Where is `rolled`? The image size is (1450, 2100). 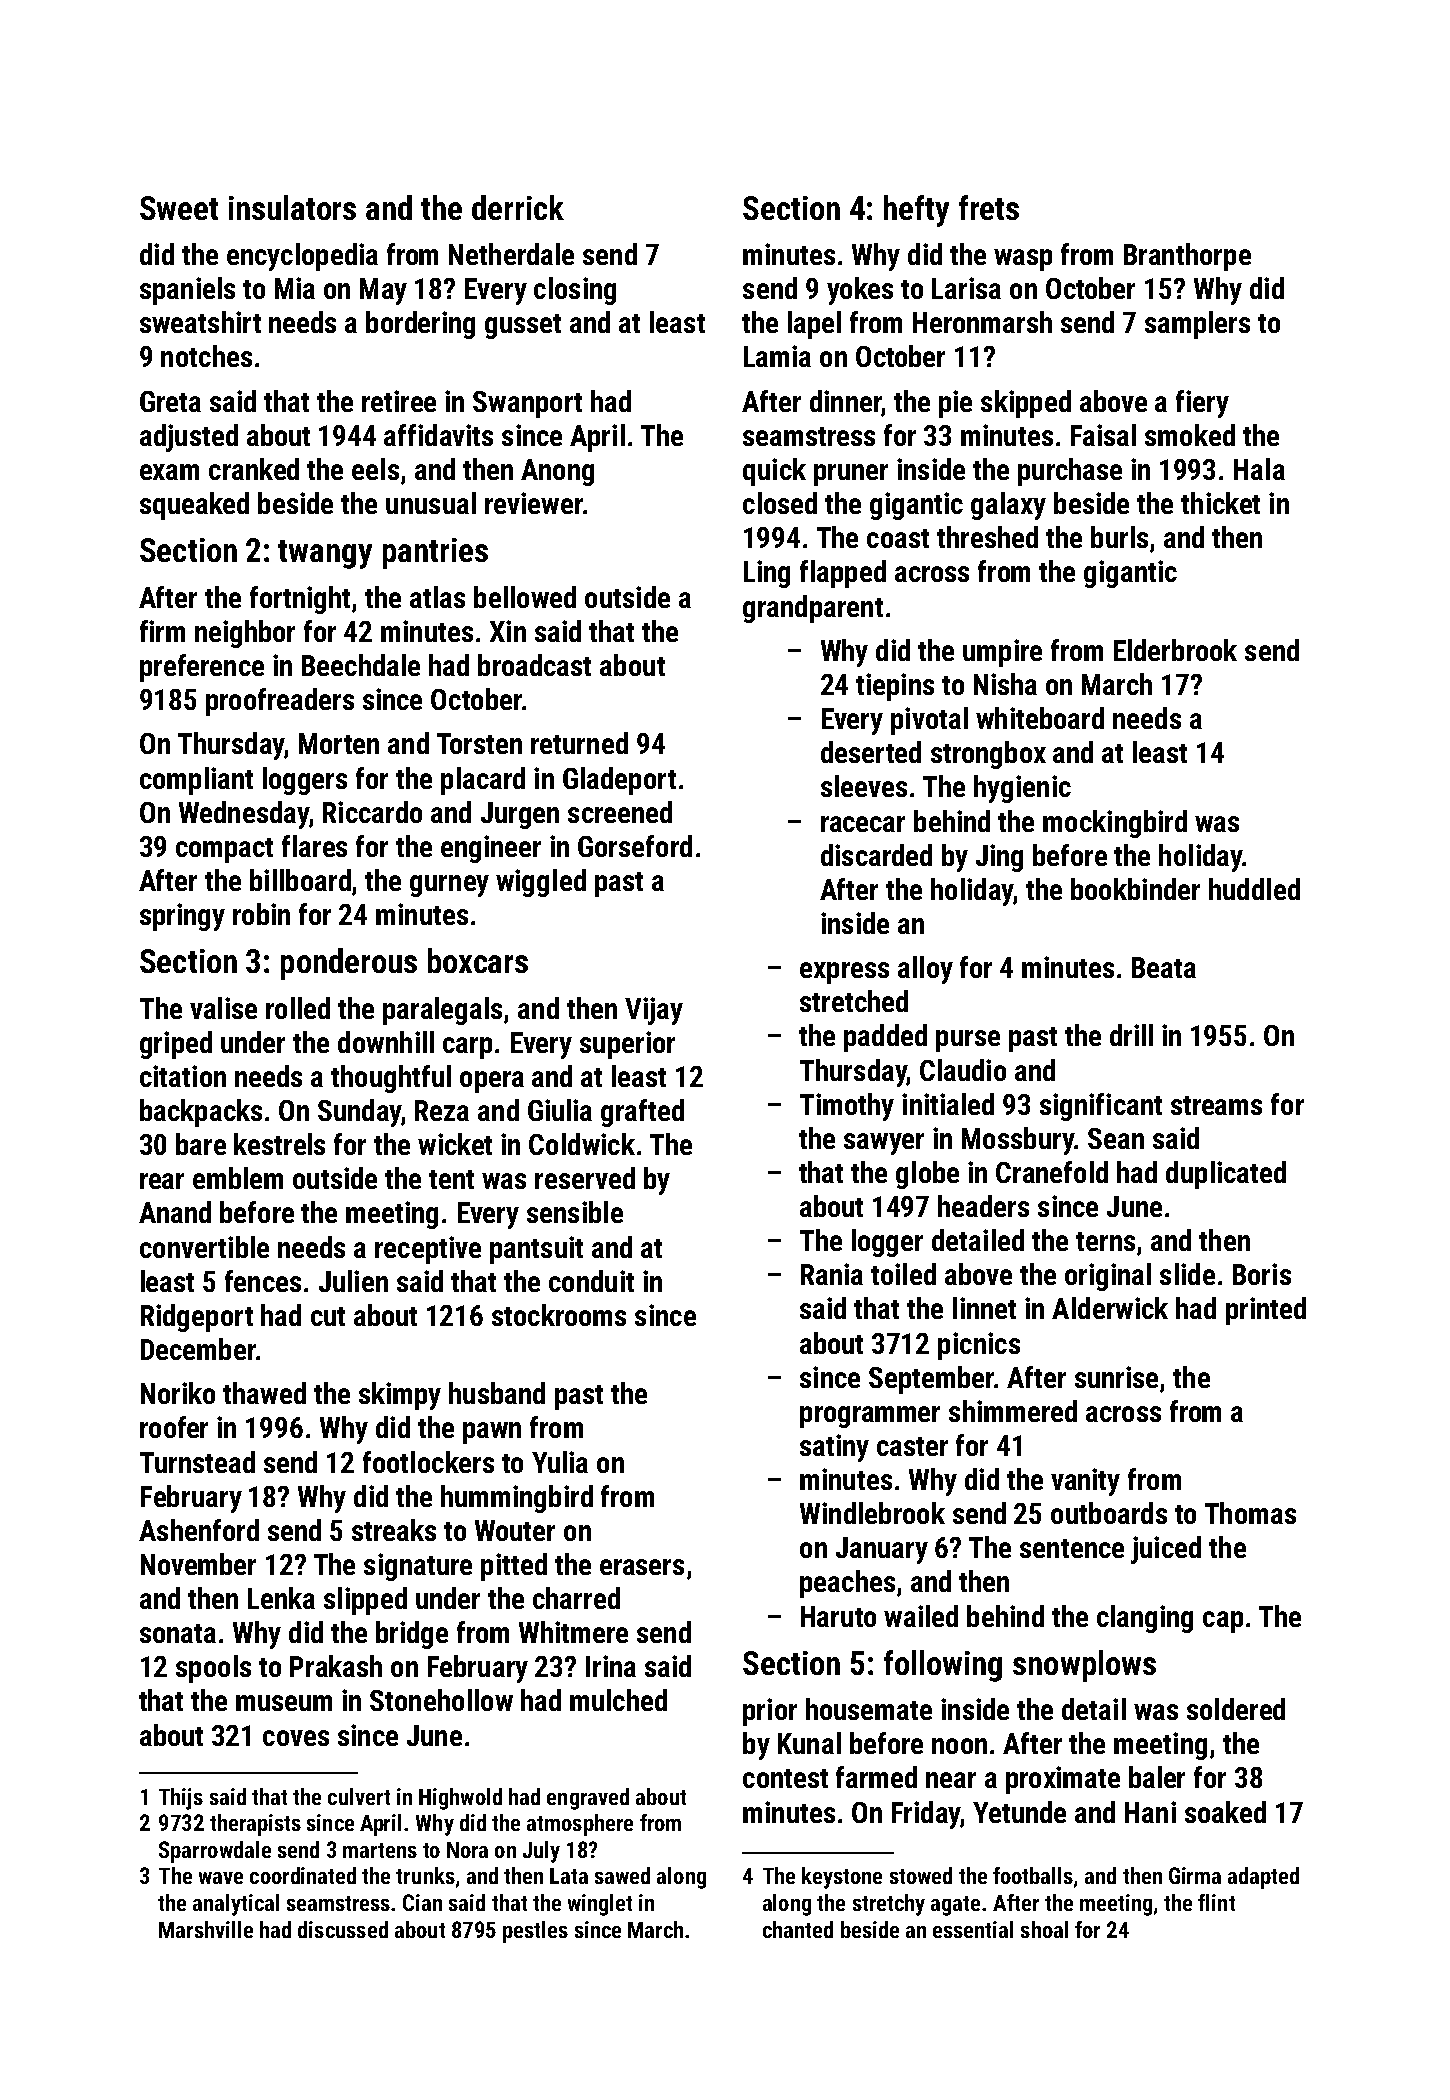 rolled is located at coordinates (298, 1008).
